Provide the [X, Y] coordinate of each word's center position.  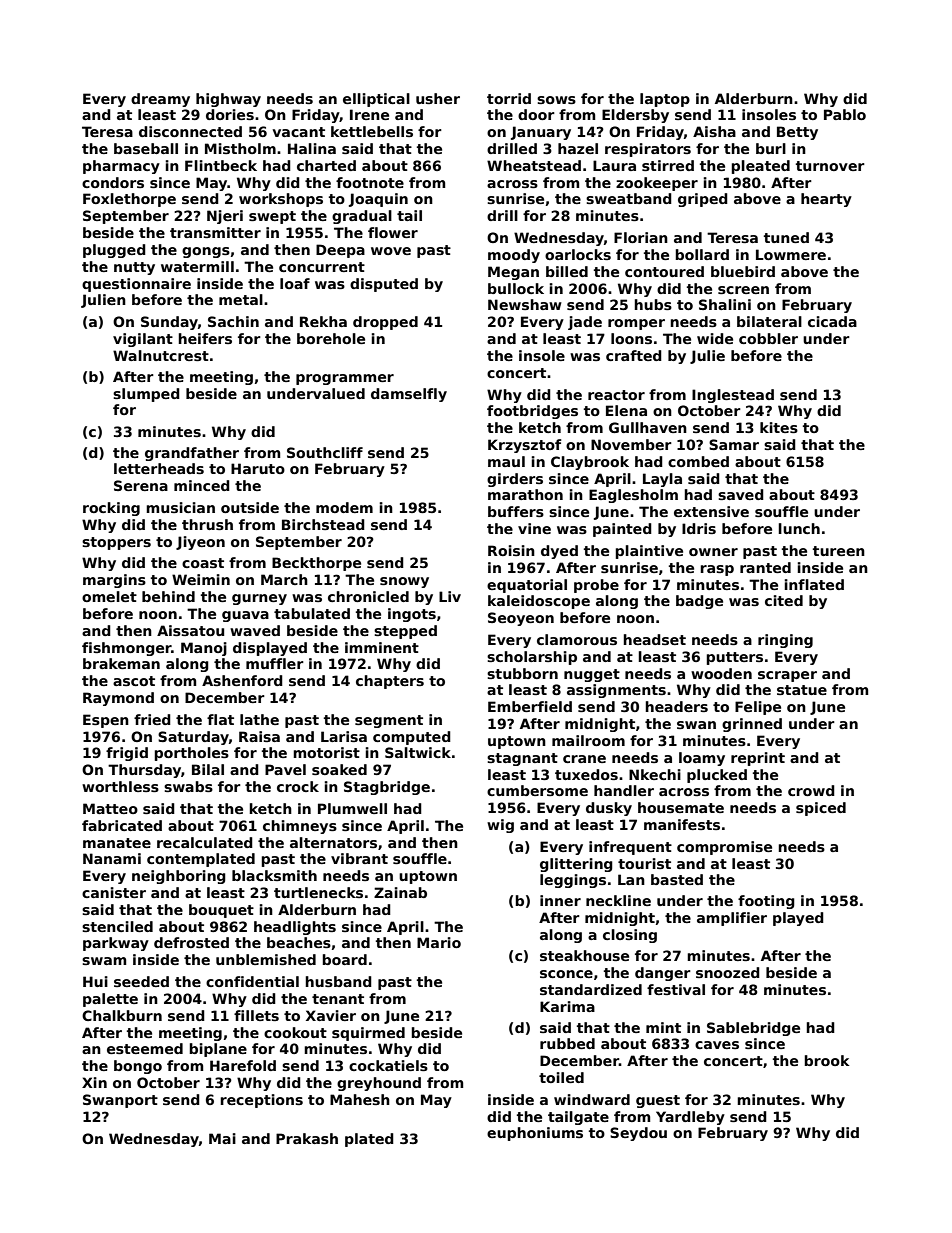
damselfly [409, 395]
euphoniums [535, 1134]
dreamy [160, 100]
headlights [295, 928]
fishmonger [127, 649]
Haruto [258, 468]
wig [500, 826]
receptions [261, 1101]
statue [802, 690]
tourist [644, 863]
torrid [509, 98]
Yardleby [690, 1118]
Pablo [845, 114]
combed [698, 461]
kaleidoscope [539, 602]
